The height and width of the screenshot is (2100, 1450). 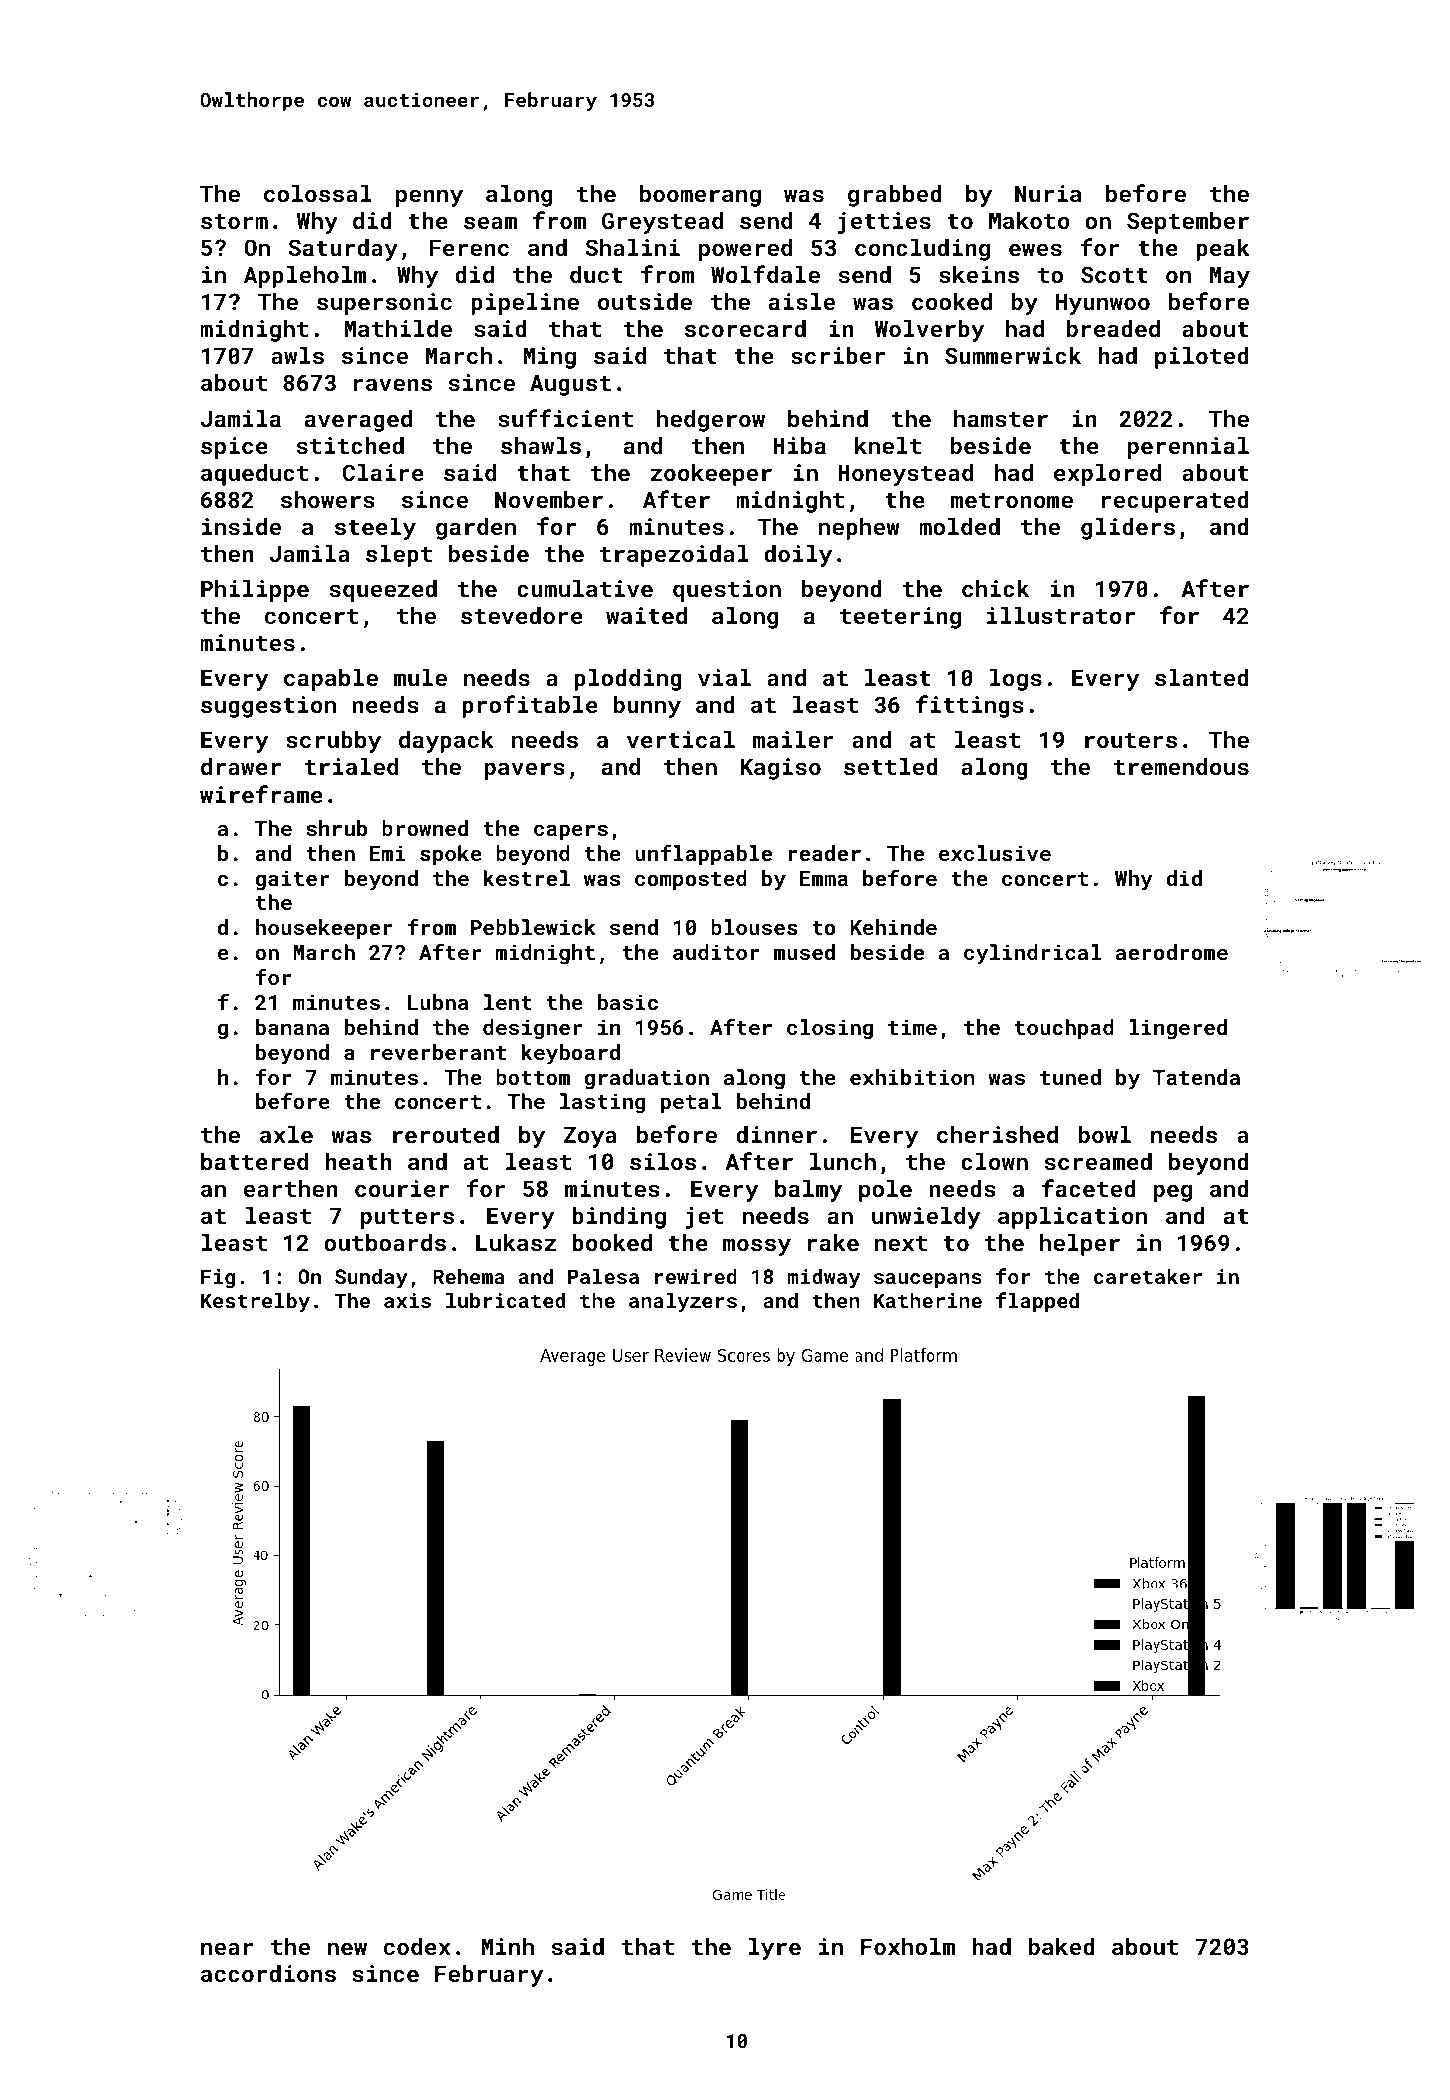 What do you see at coordinates (1048, 193) in the screenshot?
I see `Nuria` at bounding box center [1048, 193].
